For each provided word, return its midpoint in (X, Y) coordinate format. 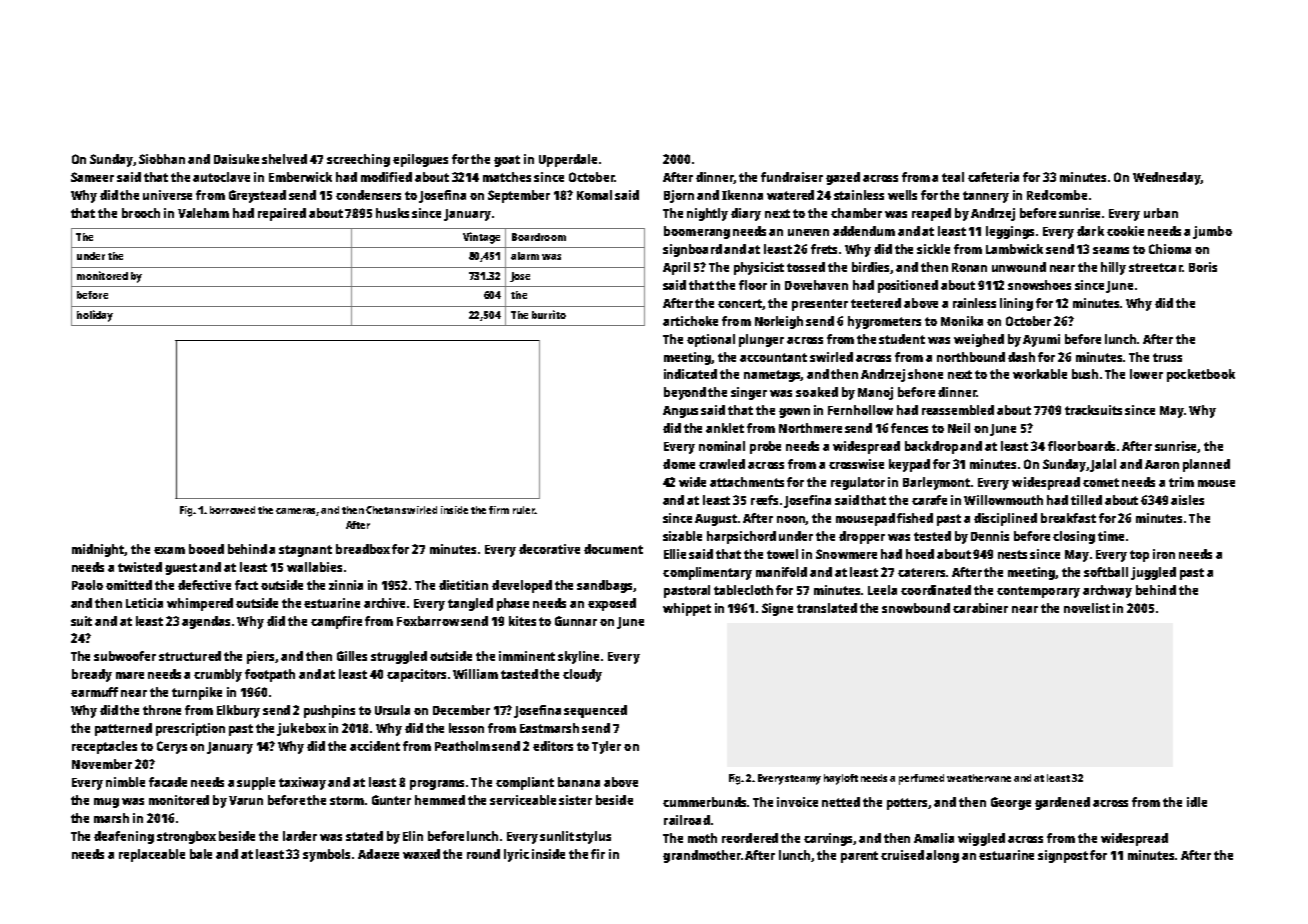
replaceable (152, 855)
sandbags (604, 586)
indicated (690, 374)
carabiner (980, 608)
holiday (95, 316)
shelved (284, 159)
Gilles (352, 656)
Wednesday (1167, 178)
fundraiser (792, 177)
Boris (1203, 267)
